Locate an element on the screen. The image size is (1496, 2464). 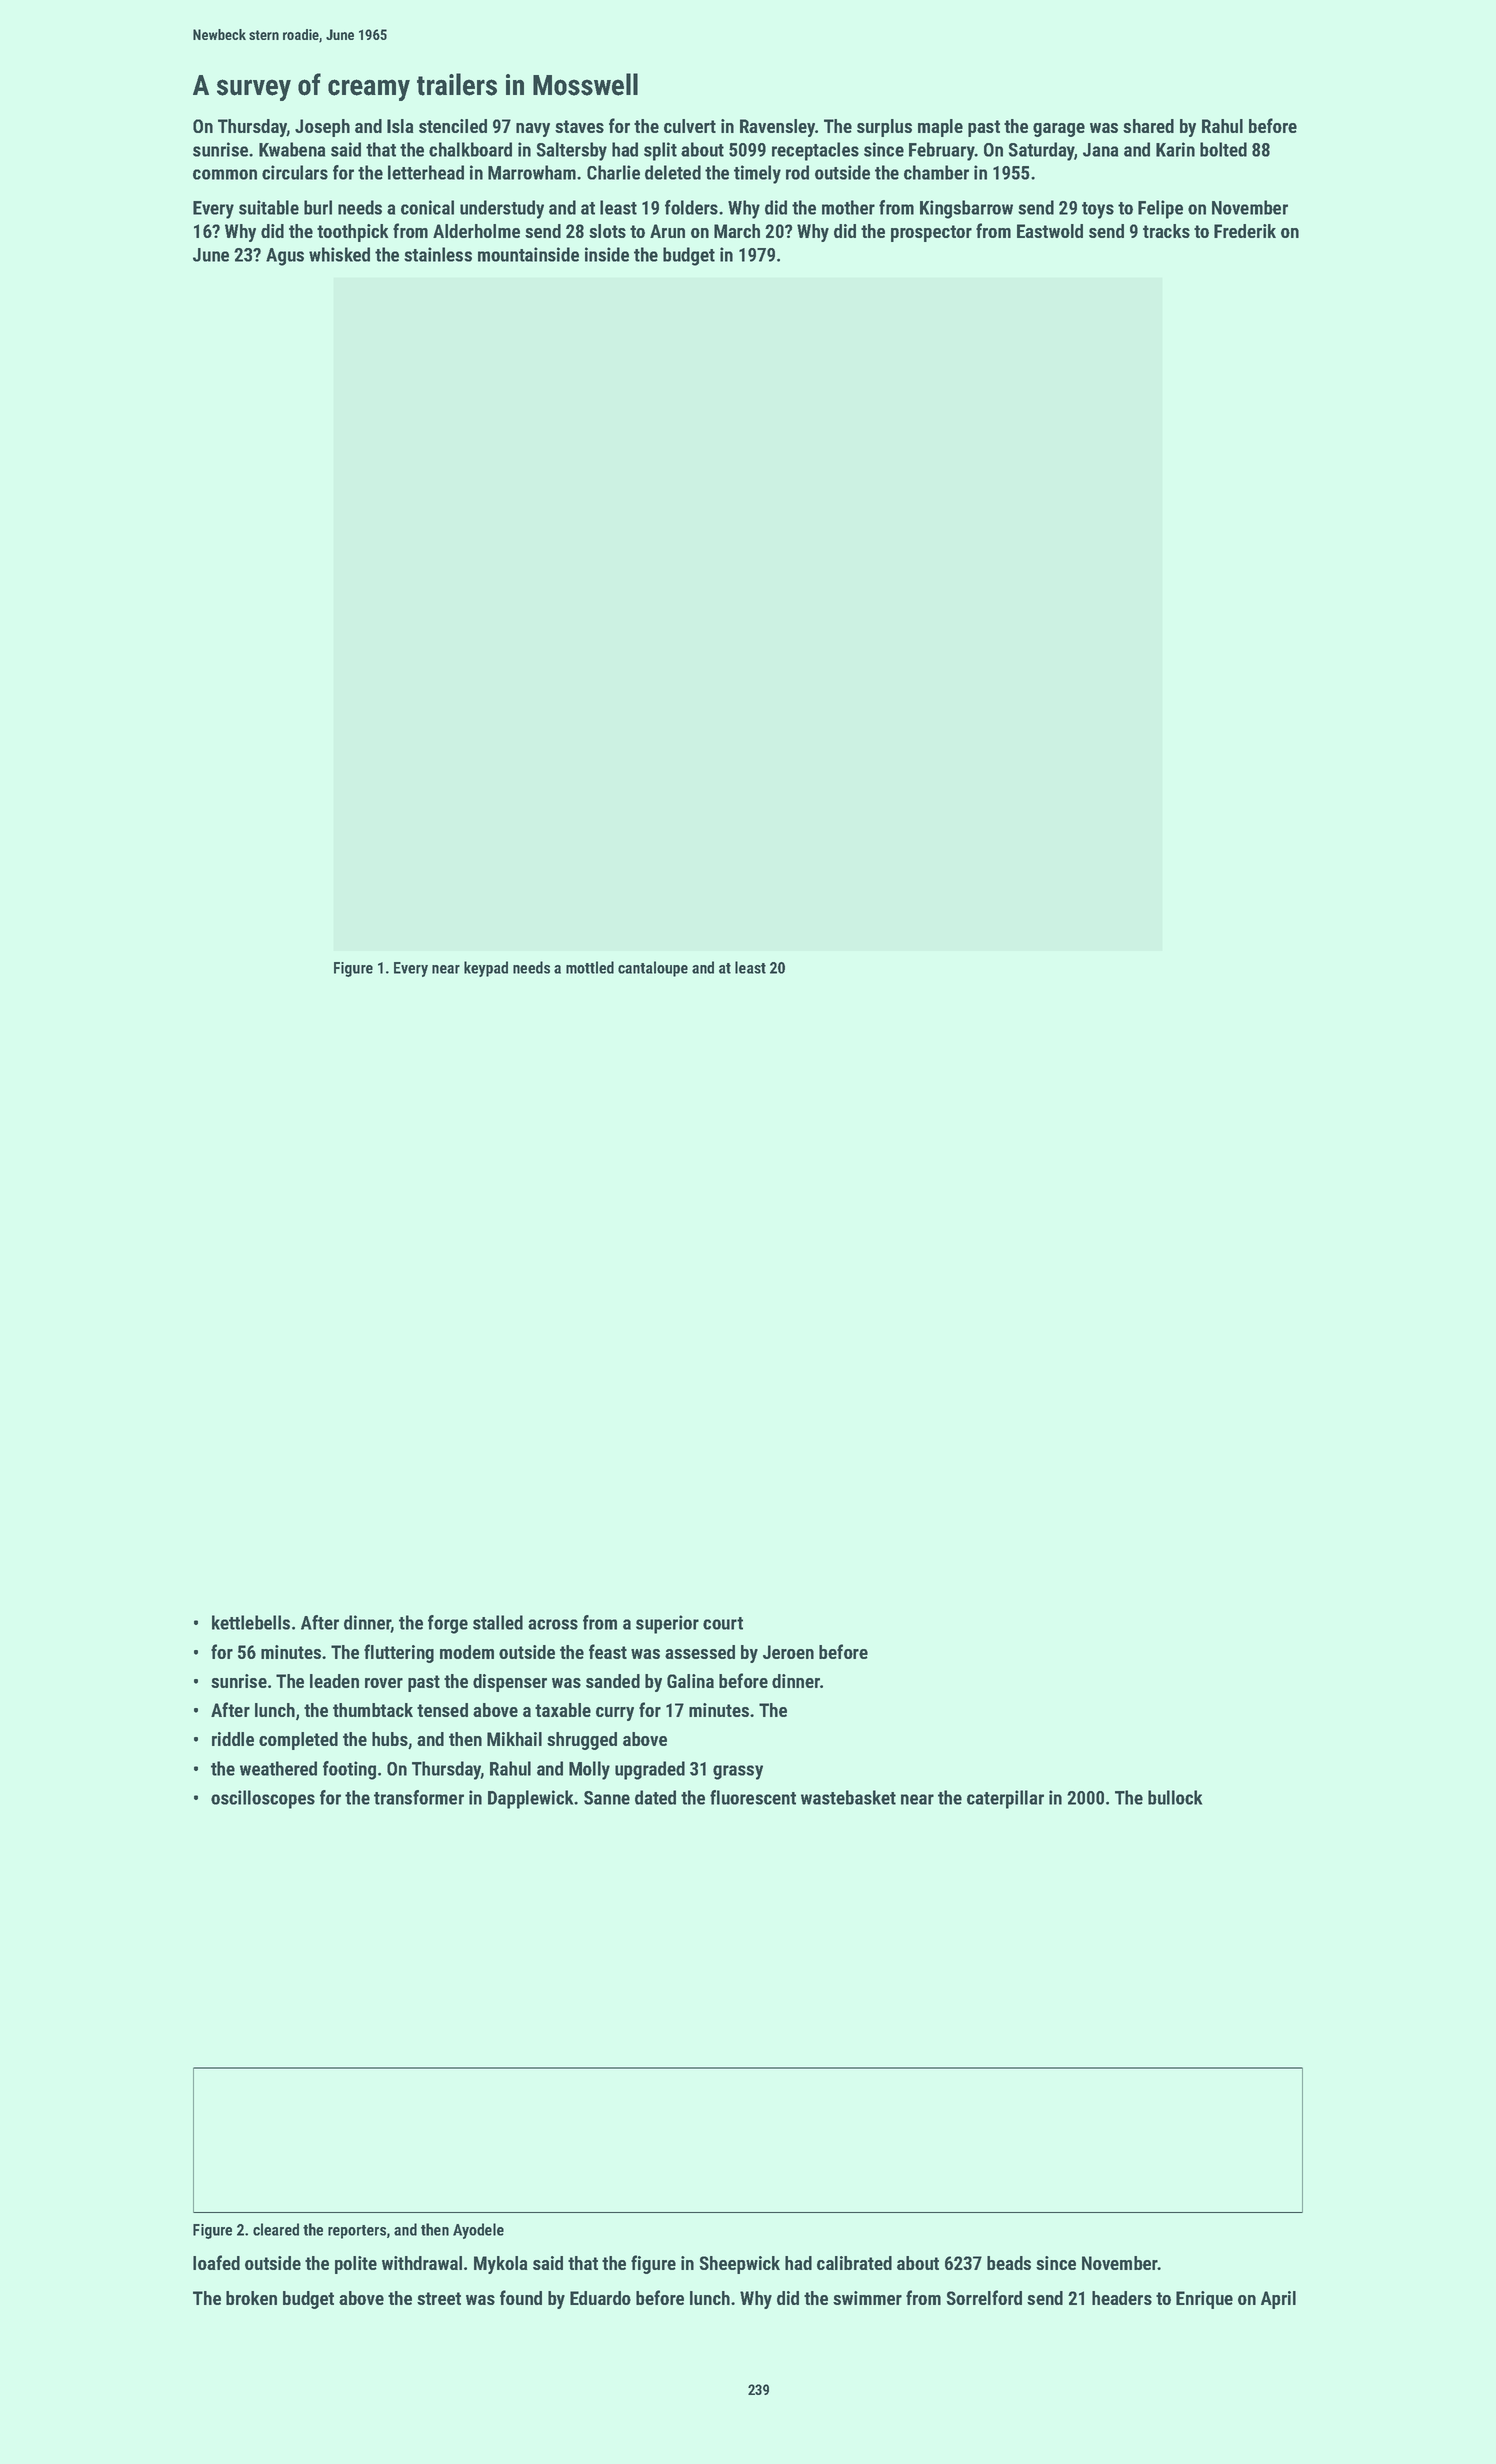
beads is located at coordinates (1009, 2263).
